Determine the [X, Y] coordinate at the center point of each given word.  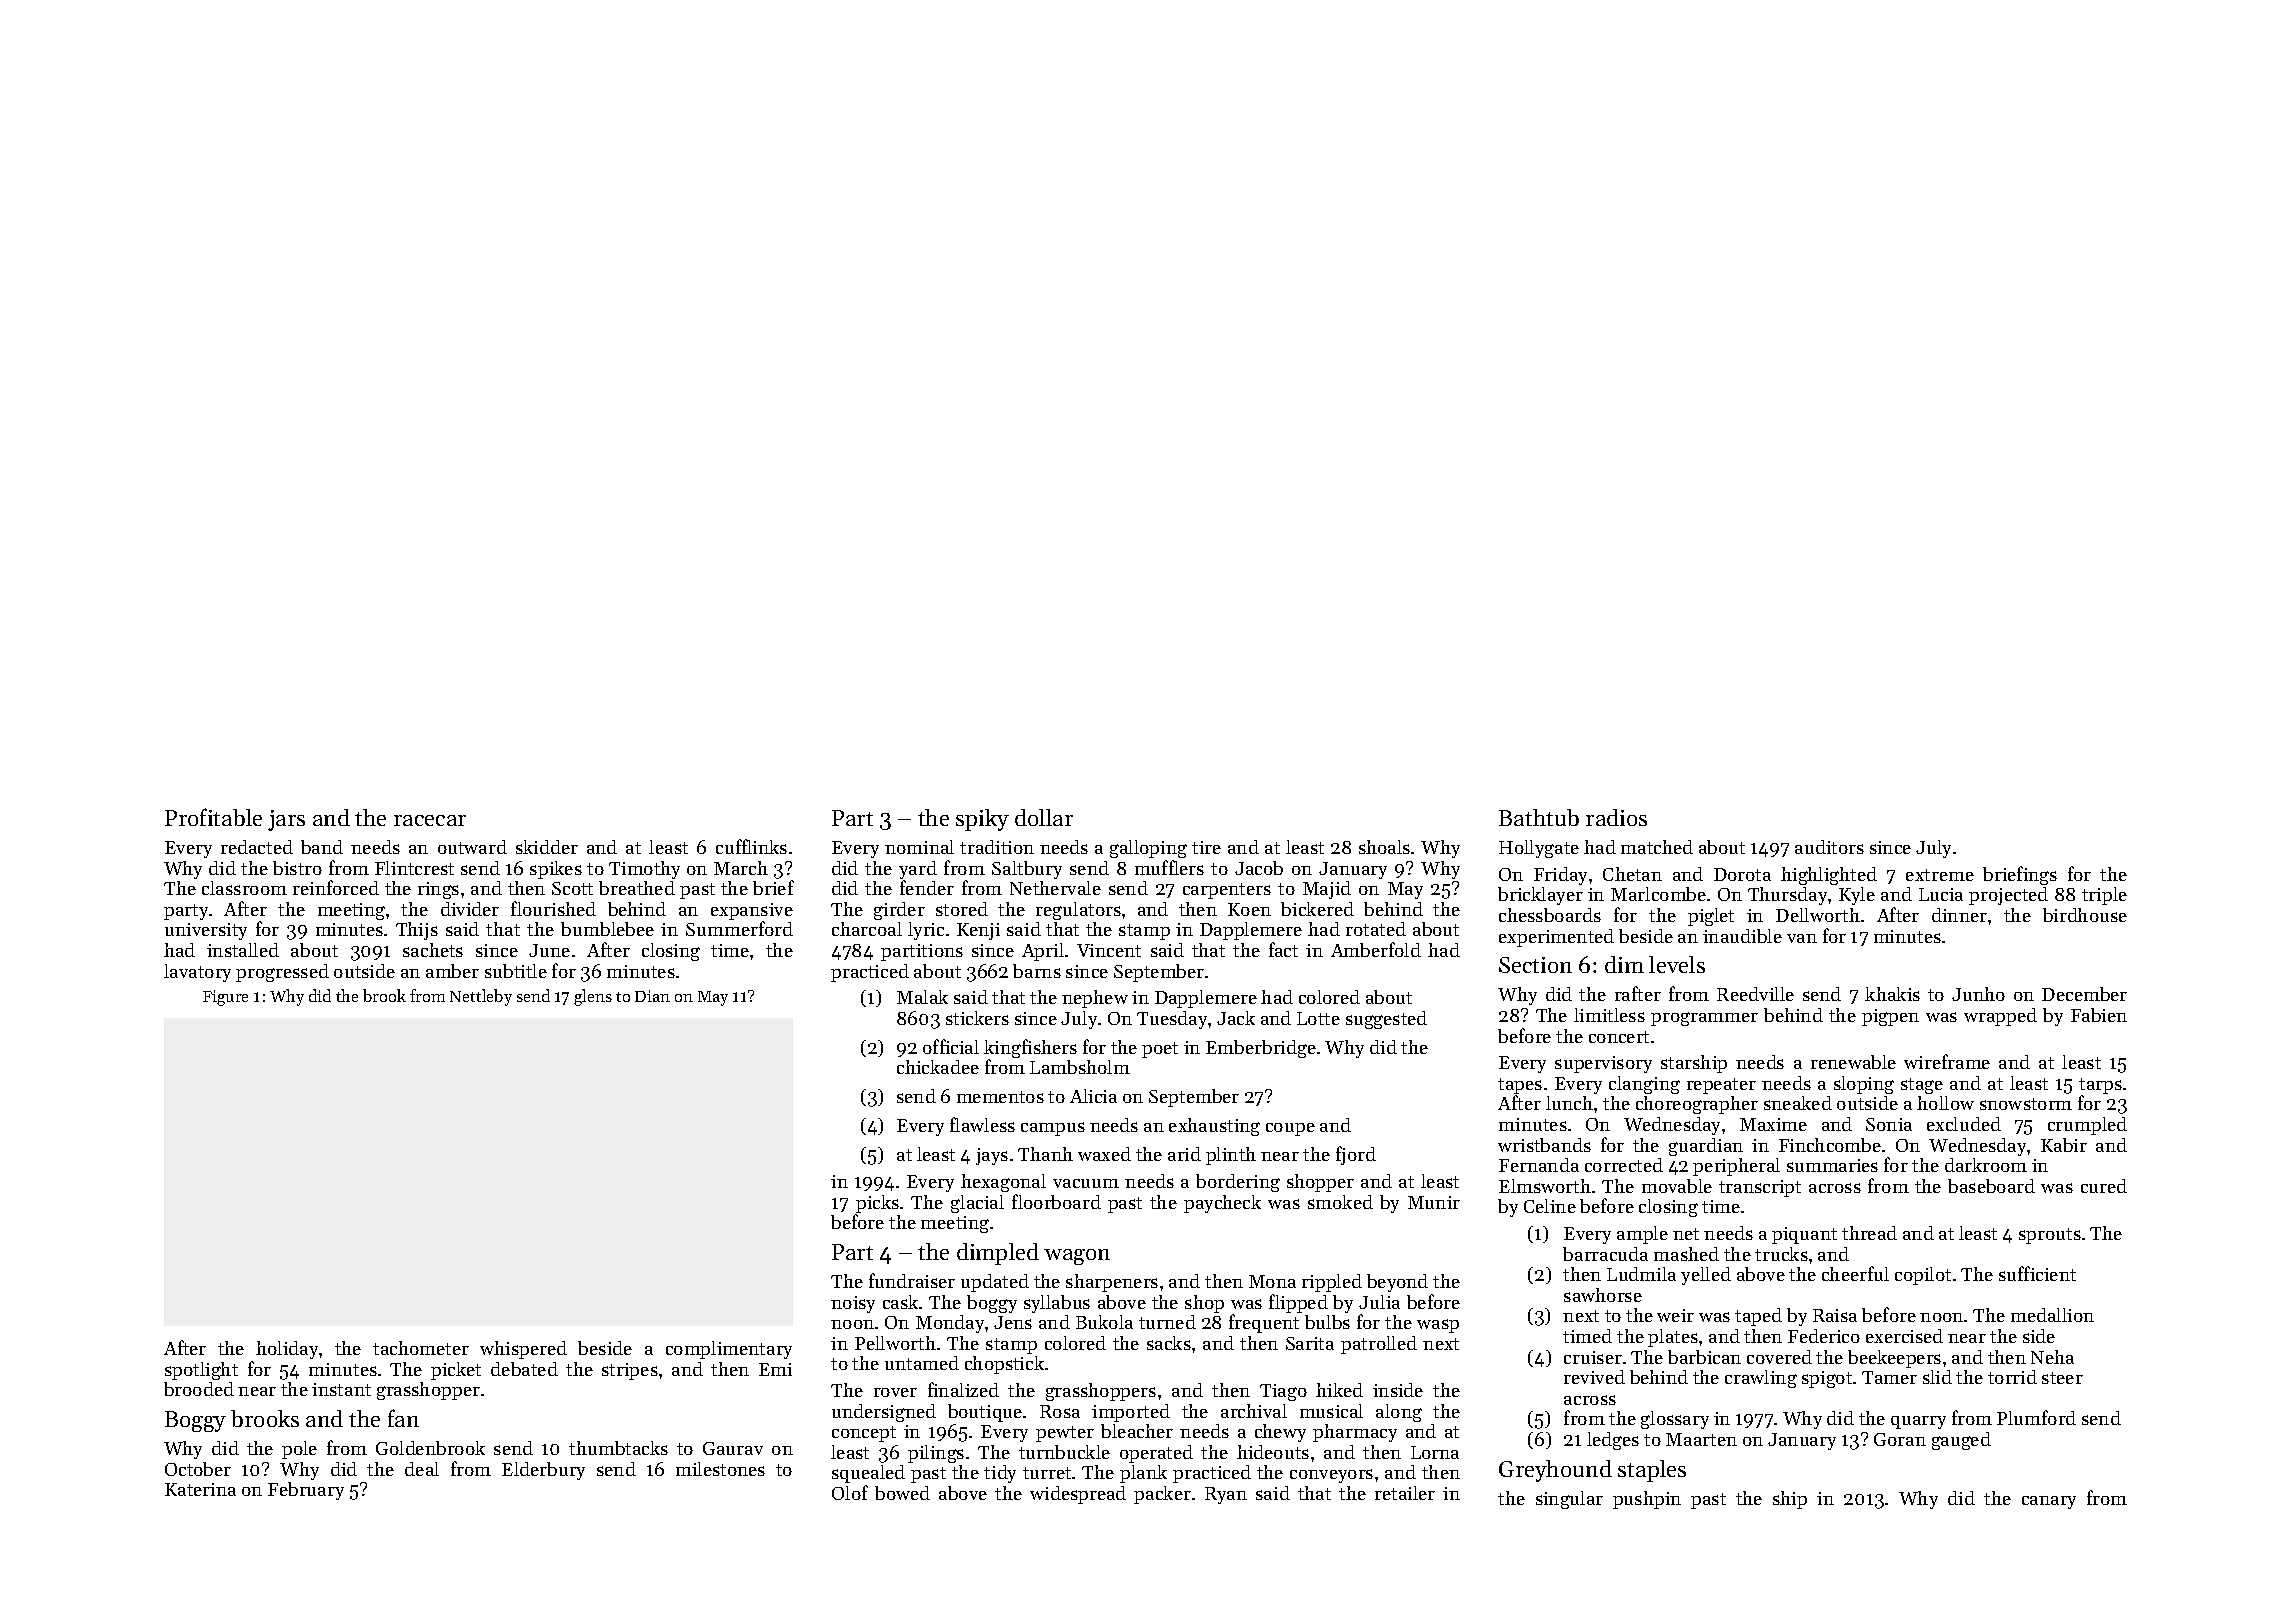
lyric [926, 931]
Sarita [1310, 1343]
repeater [1721, 1086]
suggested [1386, 1020]
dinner [1959, 915]
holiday [287, 1350]
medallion [2052, 1315]
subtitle [516, 971]
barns [1037, 971]
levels [1677, 964]
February [306, 1491]
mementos [1000, 1097]
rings [438, 890]
